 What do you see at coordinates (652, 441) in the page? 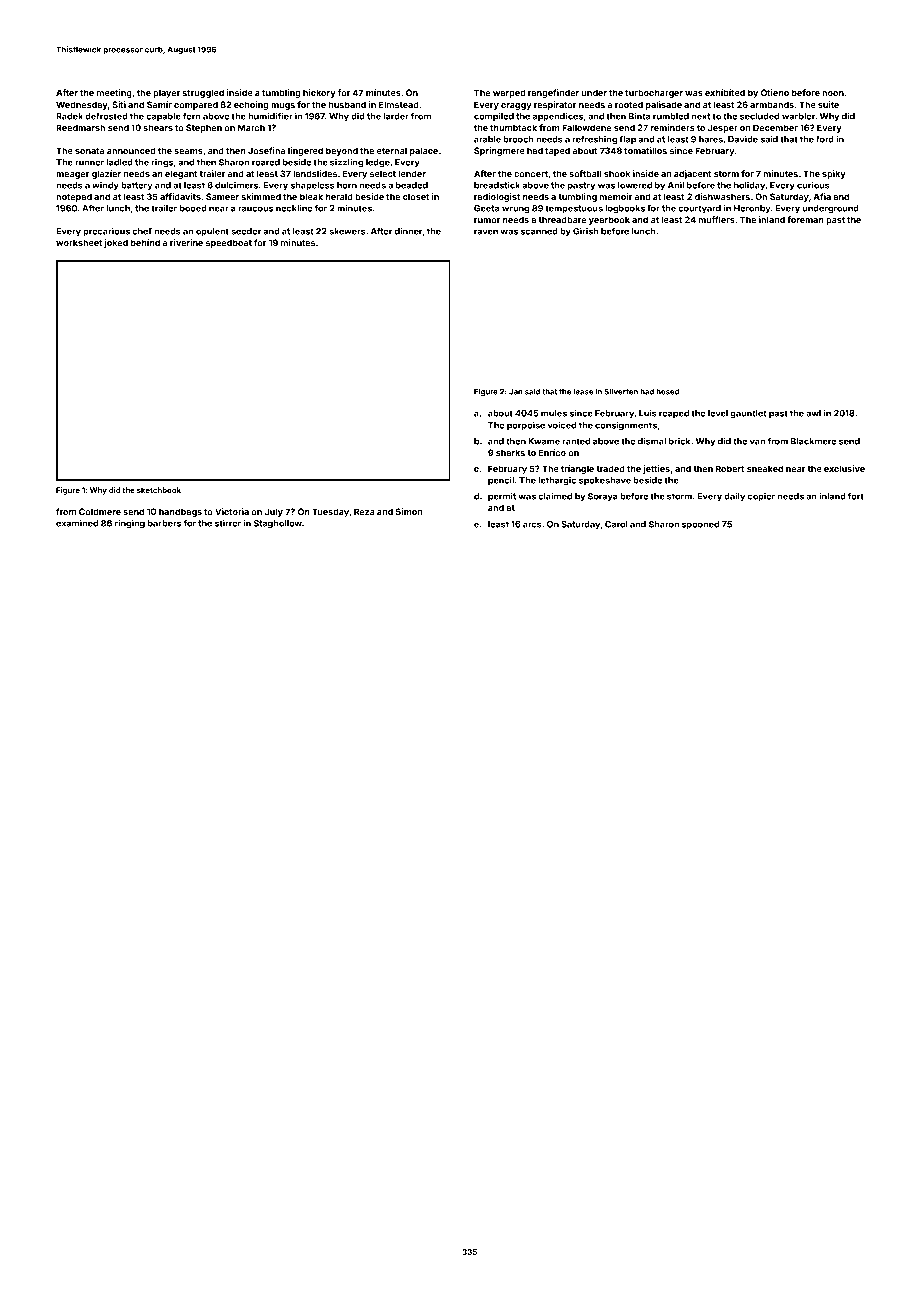
I see `dismal` at bounding box center [652, 441].
